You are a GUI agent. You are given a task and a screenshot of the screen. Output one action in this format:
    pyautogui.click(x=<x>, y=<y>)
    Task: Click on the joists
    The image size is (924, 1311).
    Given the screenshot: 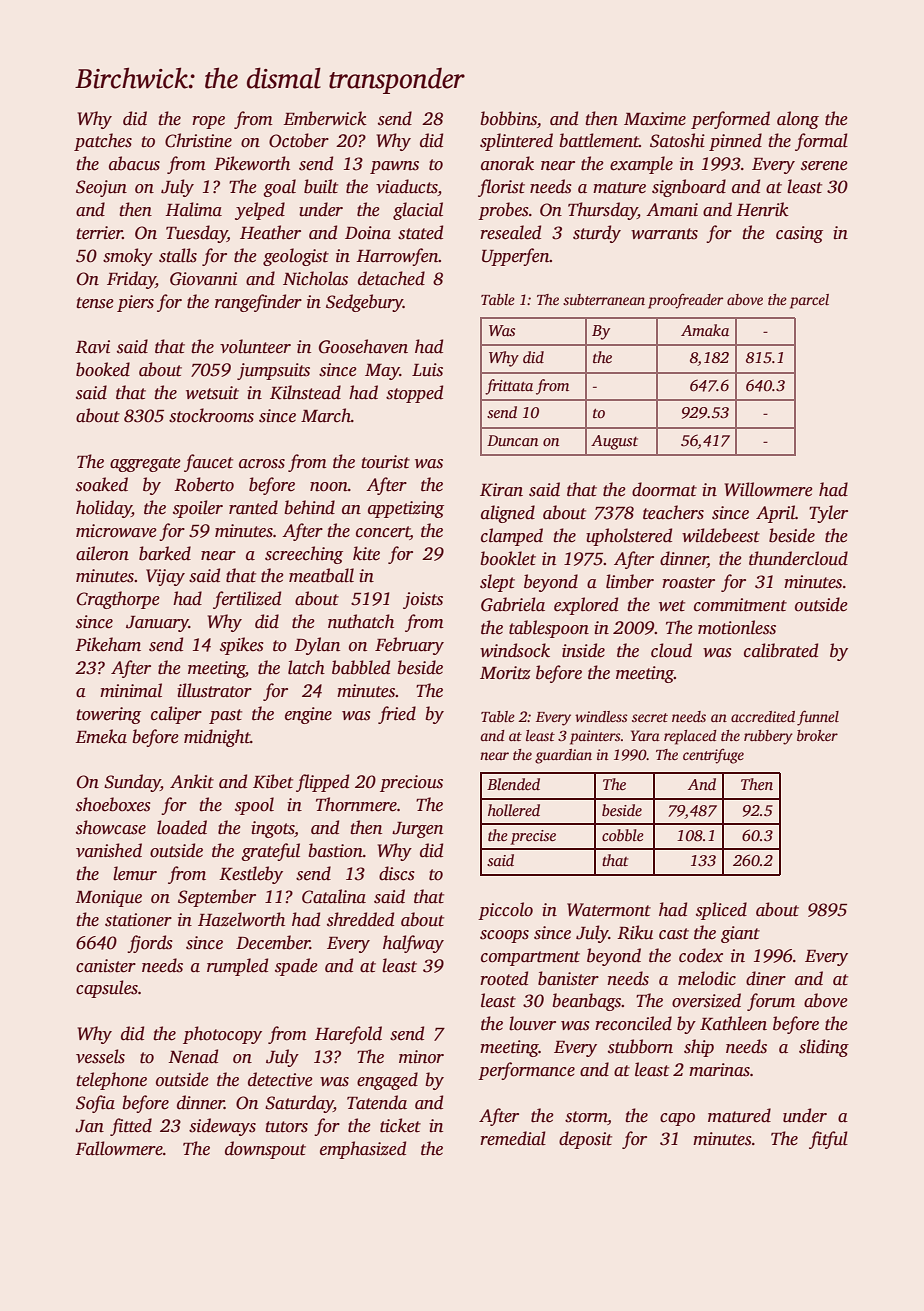 What is the action you would take?
    pyautogui.click(x=423, y=600)
